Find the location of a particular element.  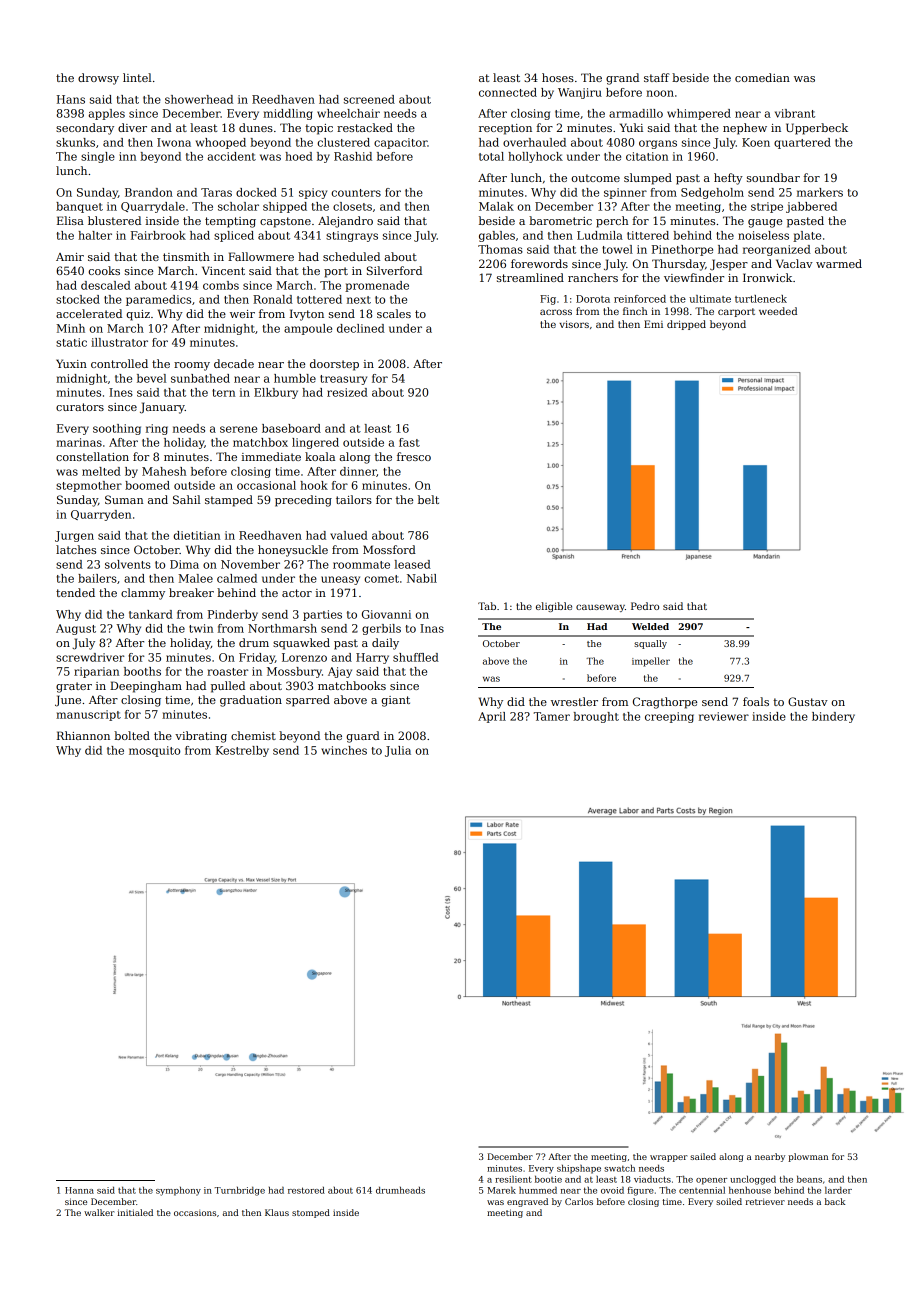

connected is located at coordinates (508, 92).
